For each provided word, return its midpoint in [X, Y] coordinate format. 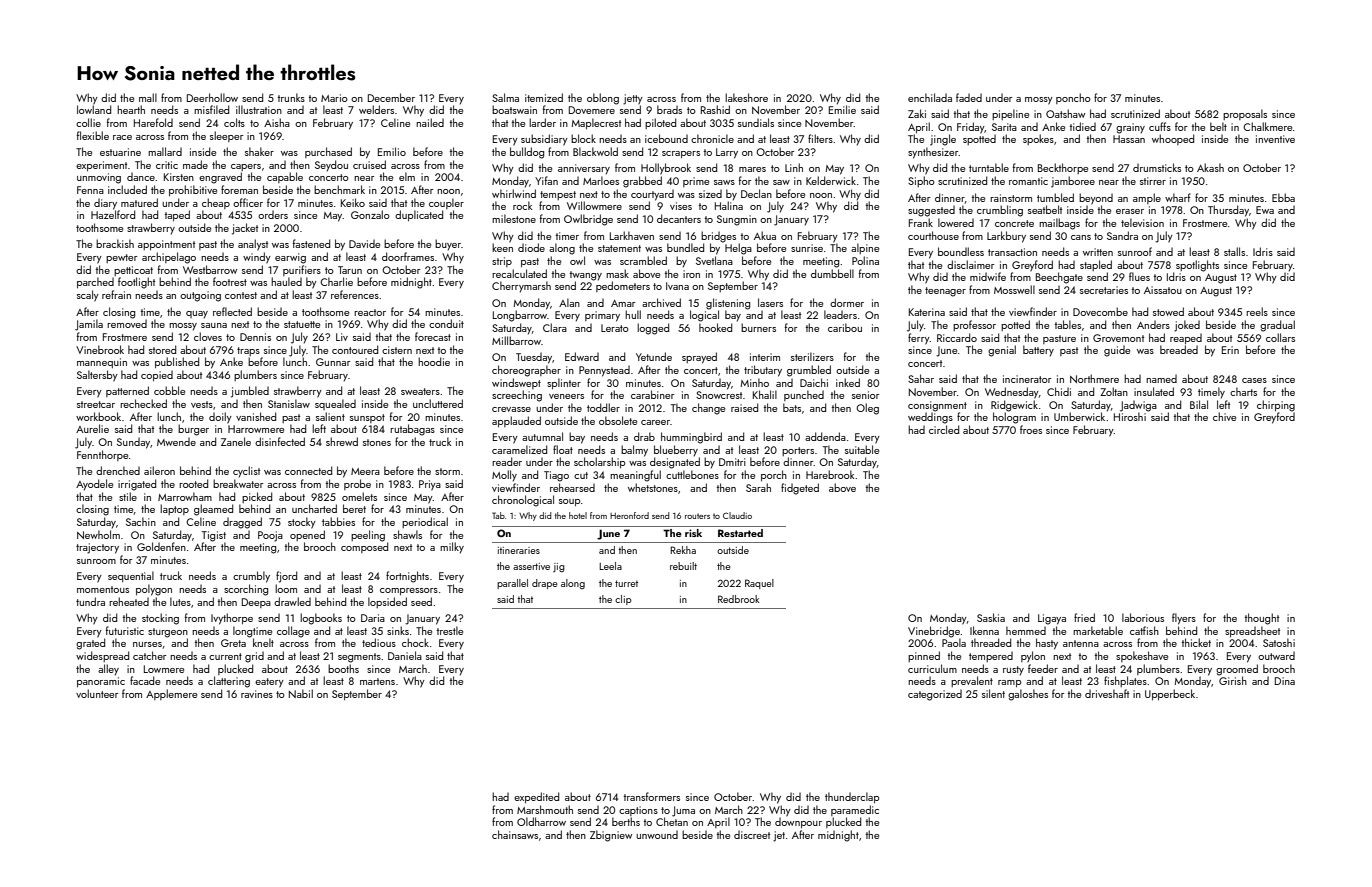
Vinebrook [100, 349]
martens [377, 681]
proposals [1245, 114]
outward [1276, 655]
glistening [728, 304]
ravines [257, 694]
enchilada [930, 97]
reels [1257, 311]
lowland [94, 109]
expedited [536, 797]
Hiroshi [1130, 416]
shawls [407, 534]
